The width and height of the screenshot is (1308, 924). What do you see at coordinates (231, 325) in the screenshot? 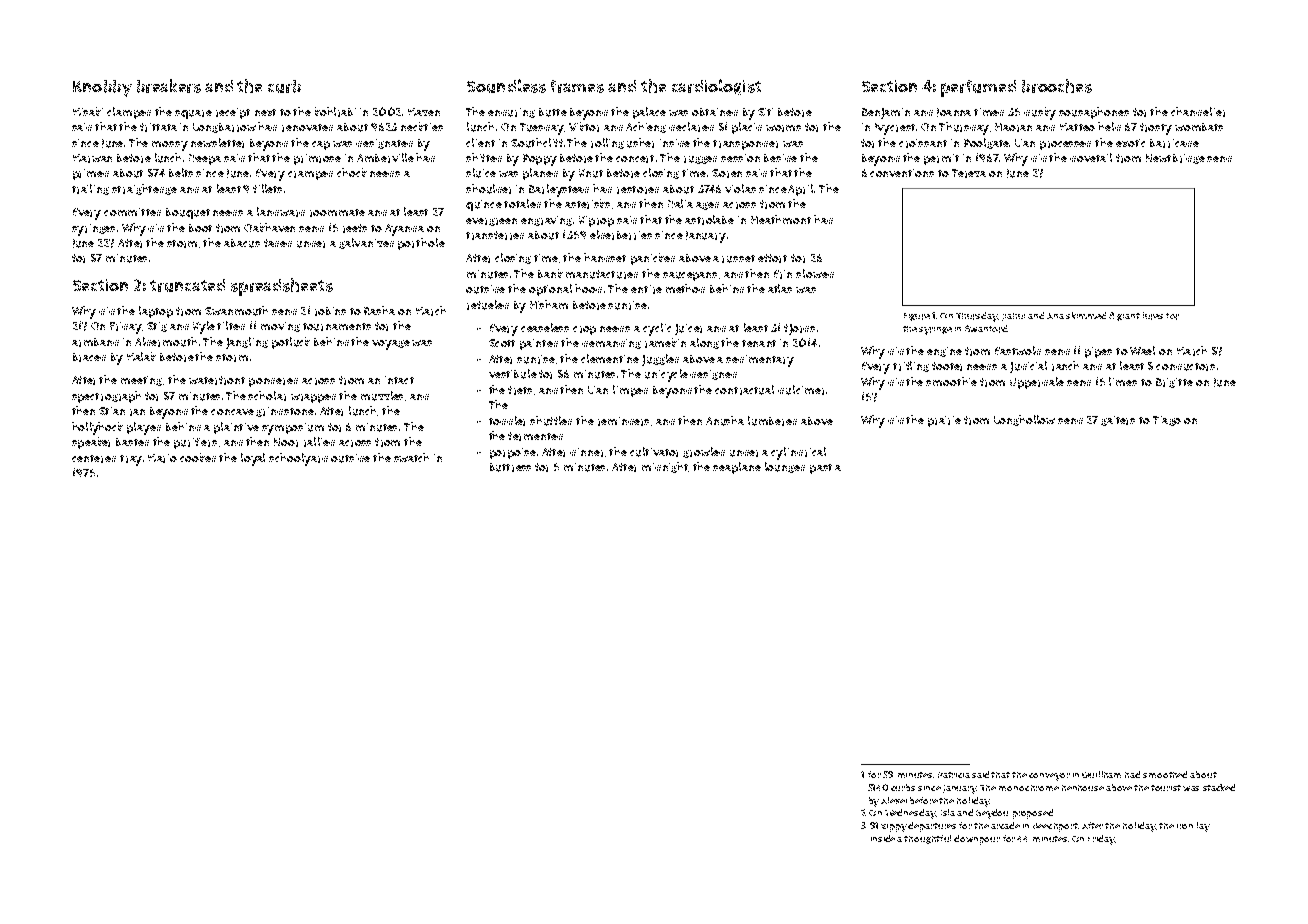
I see `tilted` at bounding box center [231, 325].
